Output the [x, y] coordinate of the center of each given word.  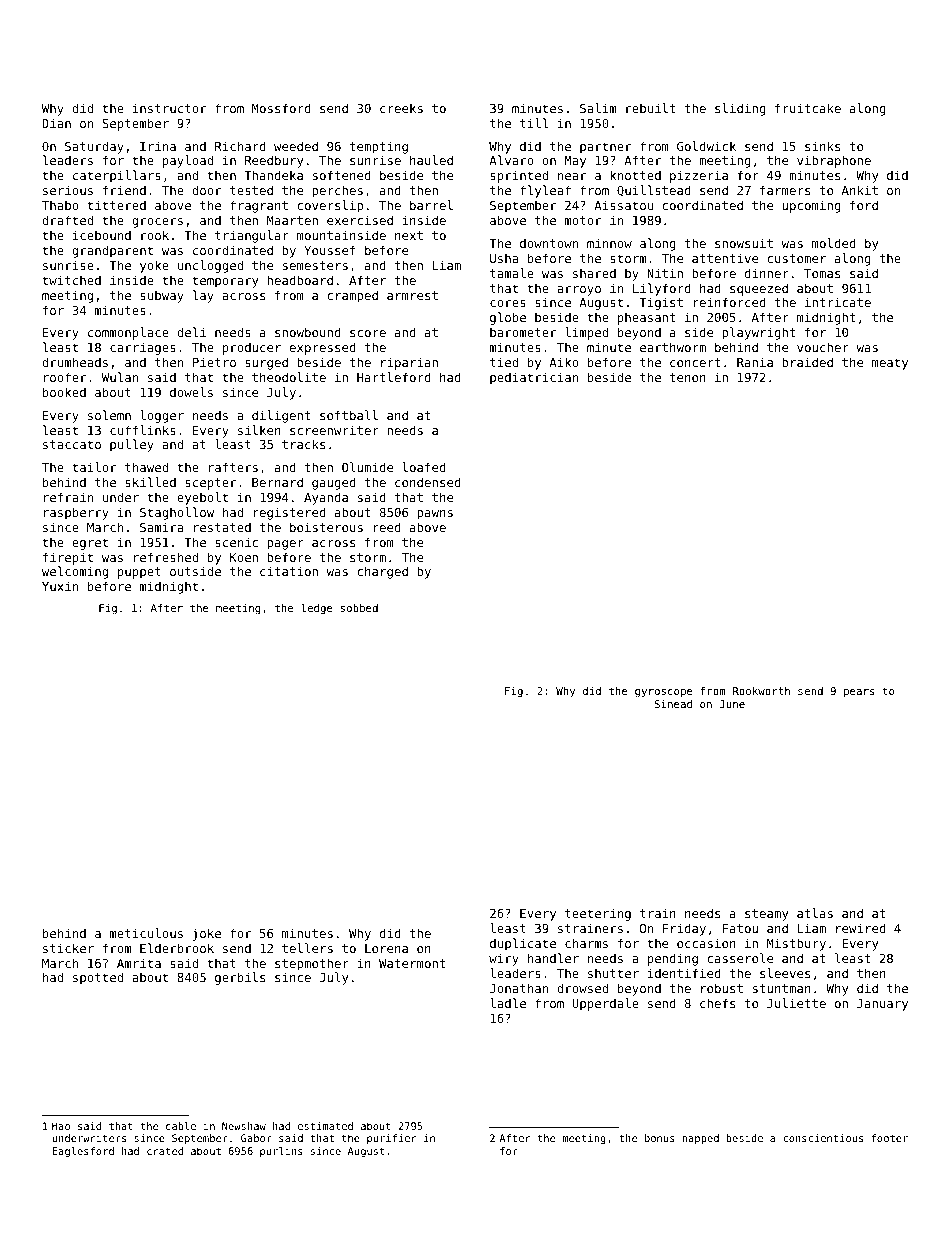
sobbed [359, 608]
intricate [838, 302]
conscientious [823, 1138]
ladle [508, 1003]
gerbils [240, 978]
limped [586, 333]
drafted [67, 220]
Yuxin [60, 586]
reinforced [729, 302]
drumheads [75, 362]
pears [859, 693]
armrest [412, 295]
